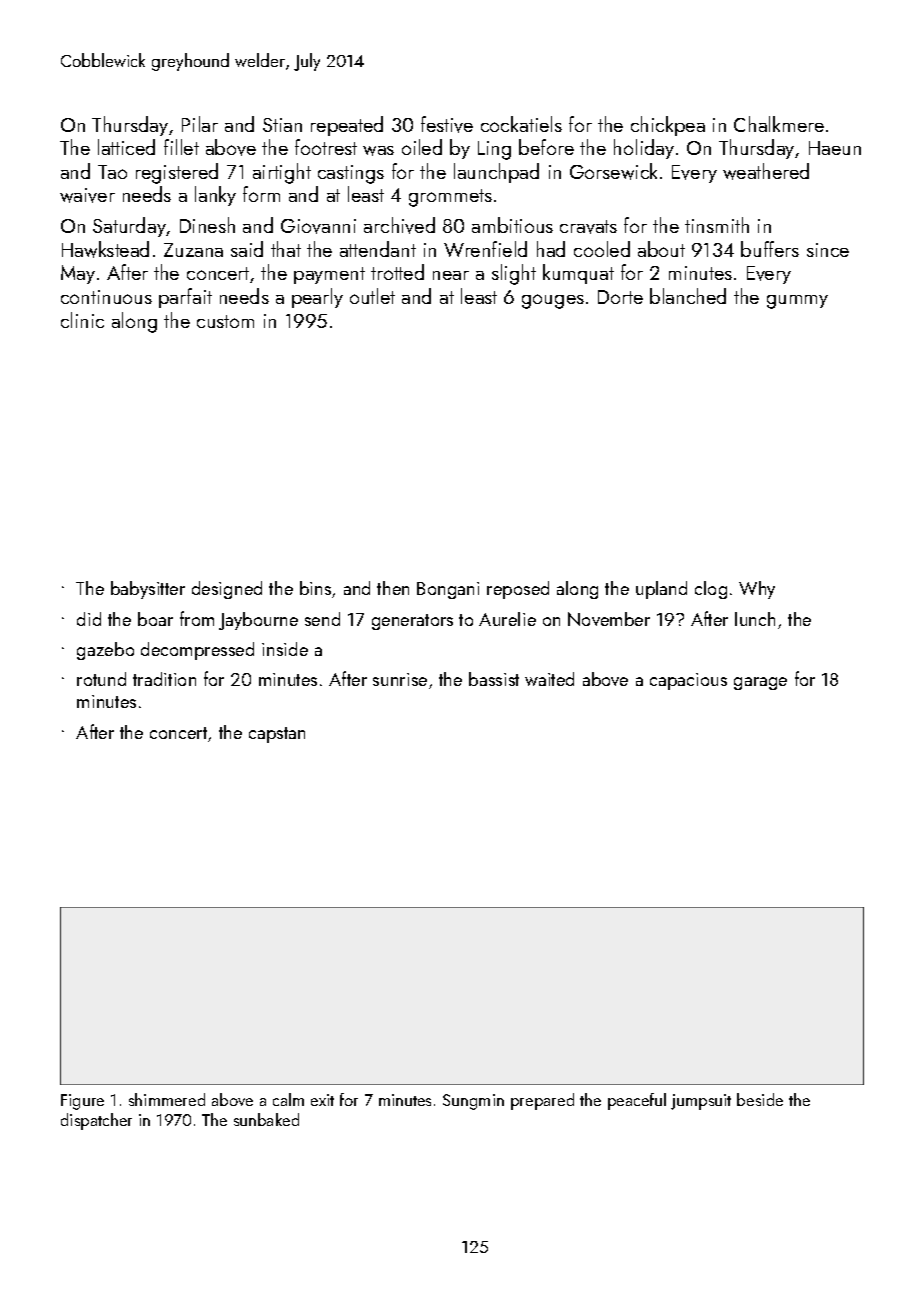 Image resolution: width=924 pixels, height=1308 pixels. What do you see at coordinates (101, 679) in the screenshot?
I see `rotund` at bounding box center [101, 679].
